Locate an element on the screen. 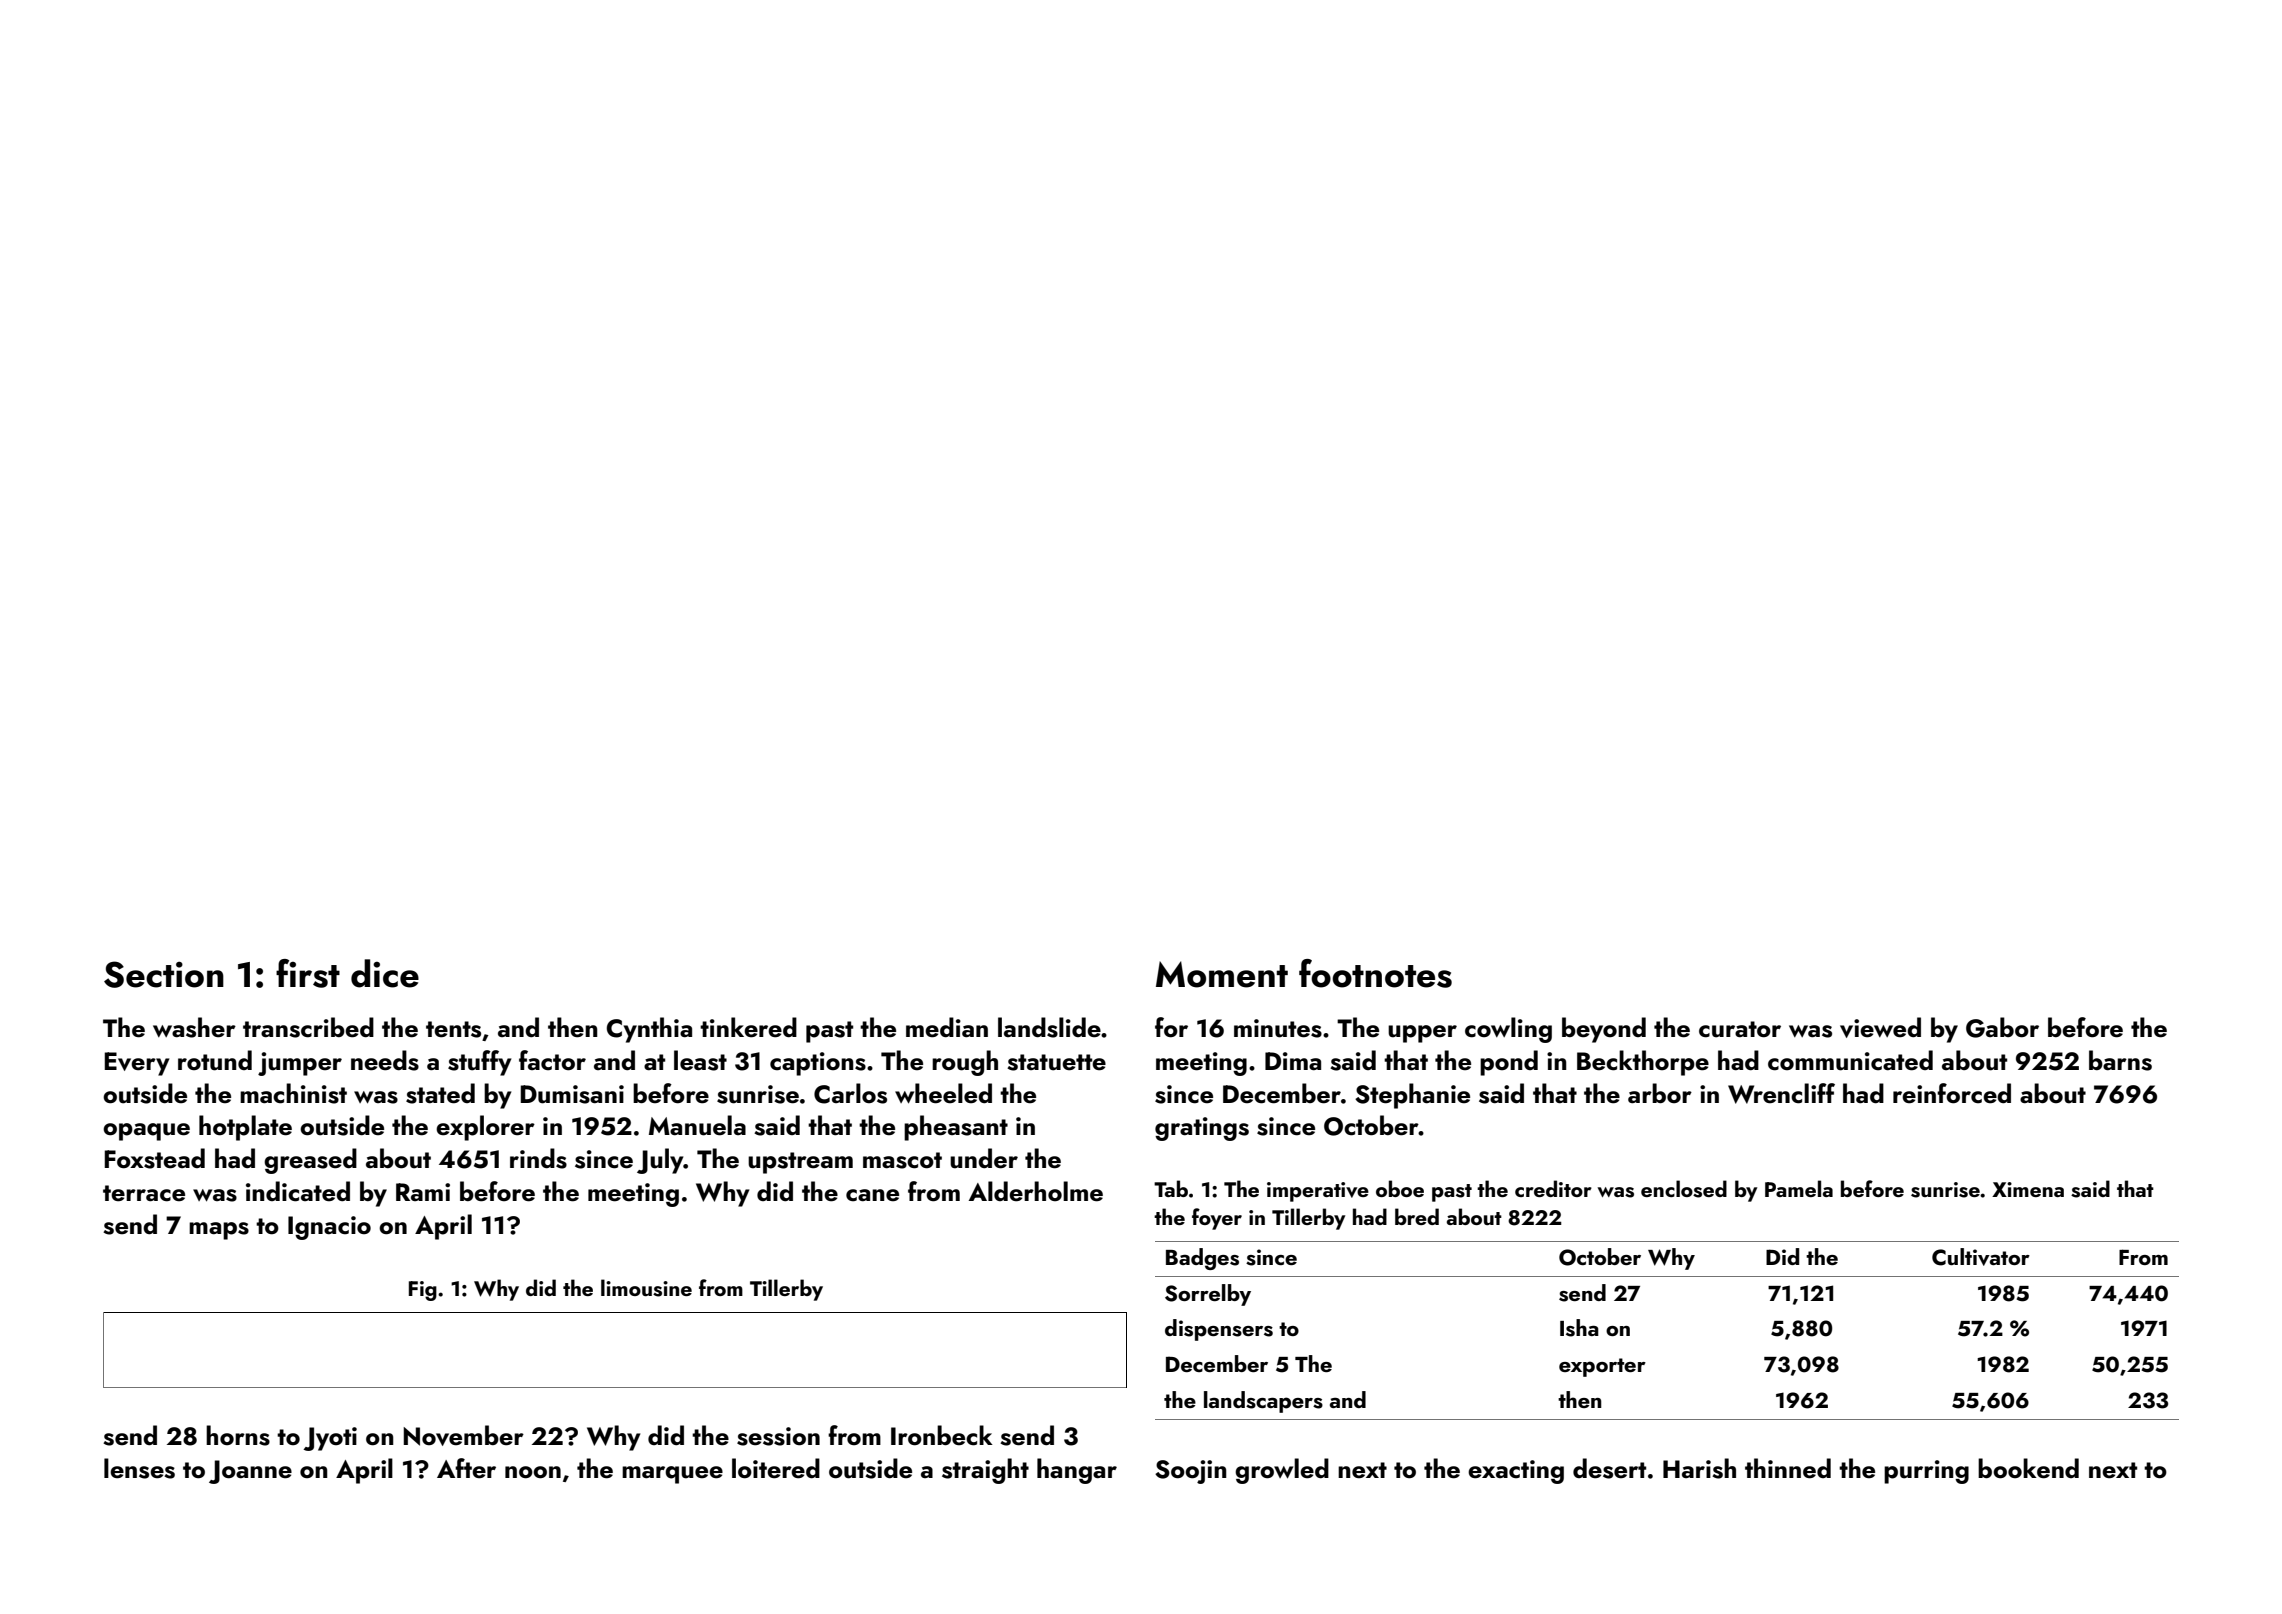  opaque is located at coordinates (146, 1132).
